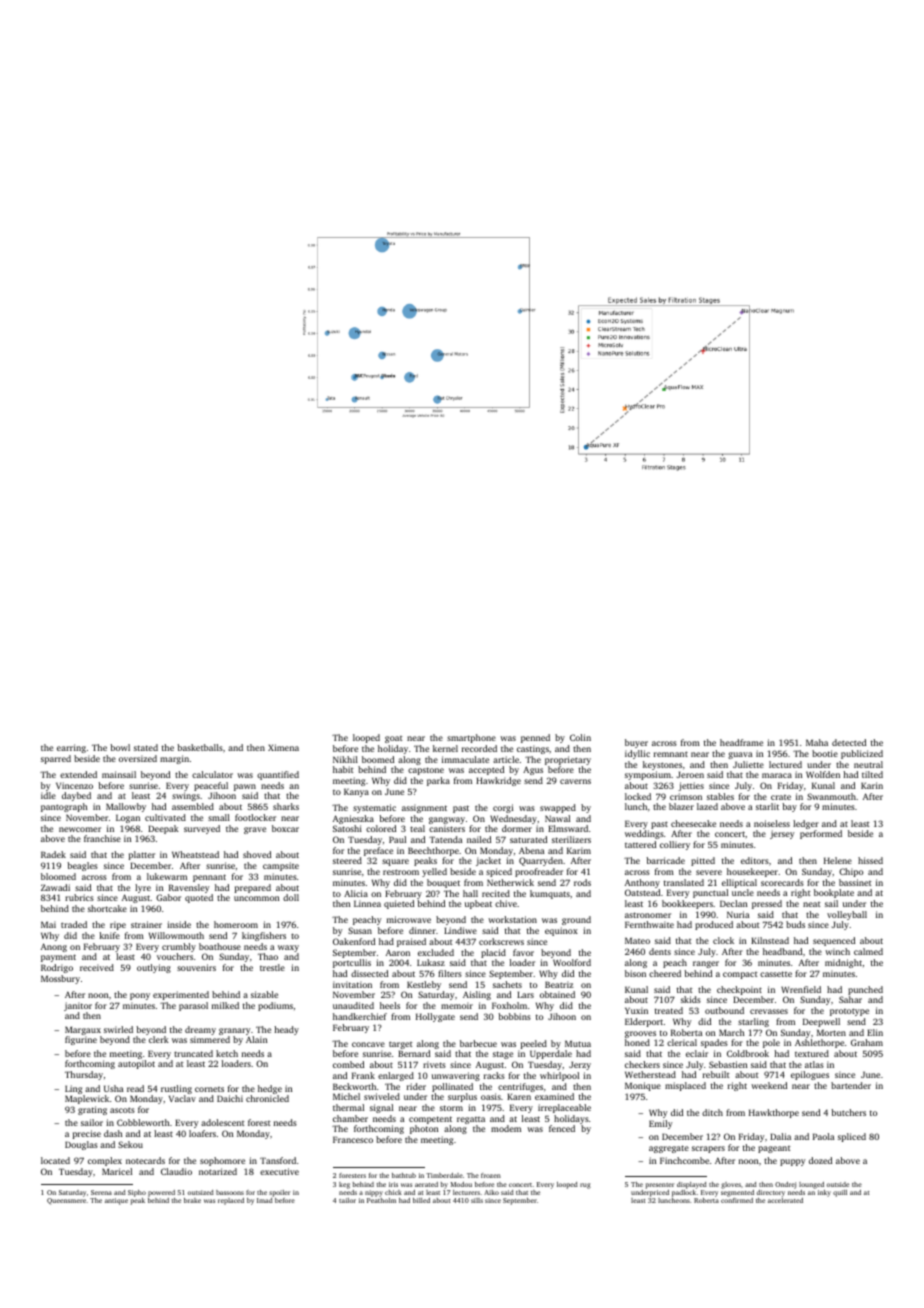 This document has height=1308, width=924. Describe the element at coordinates (769, 1011) in the document. I see `crevasses` at that location.
